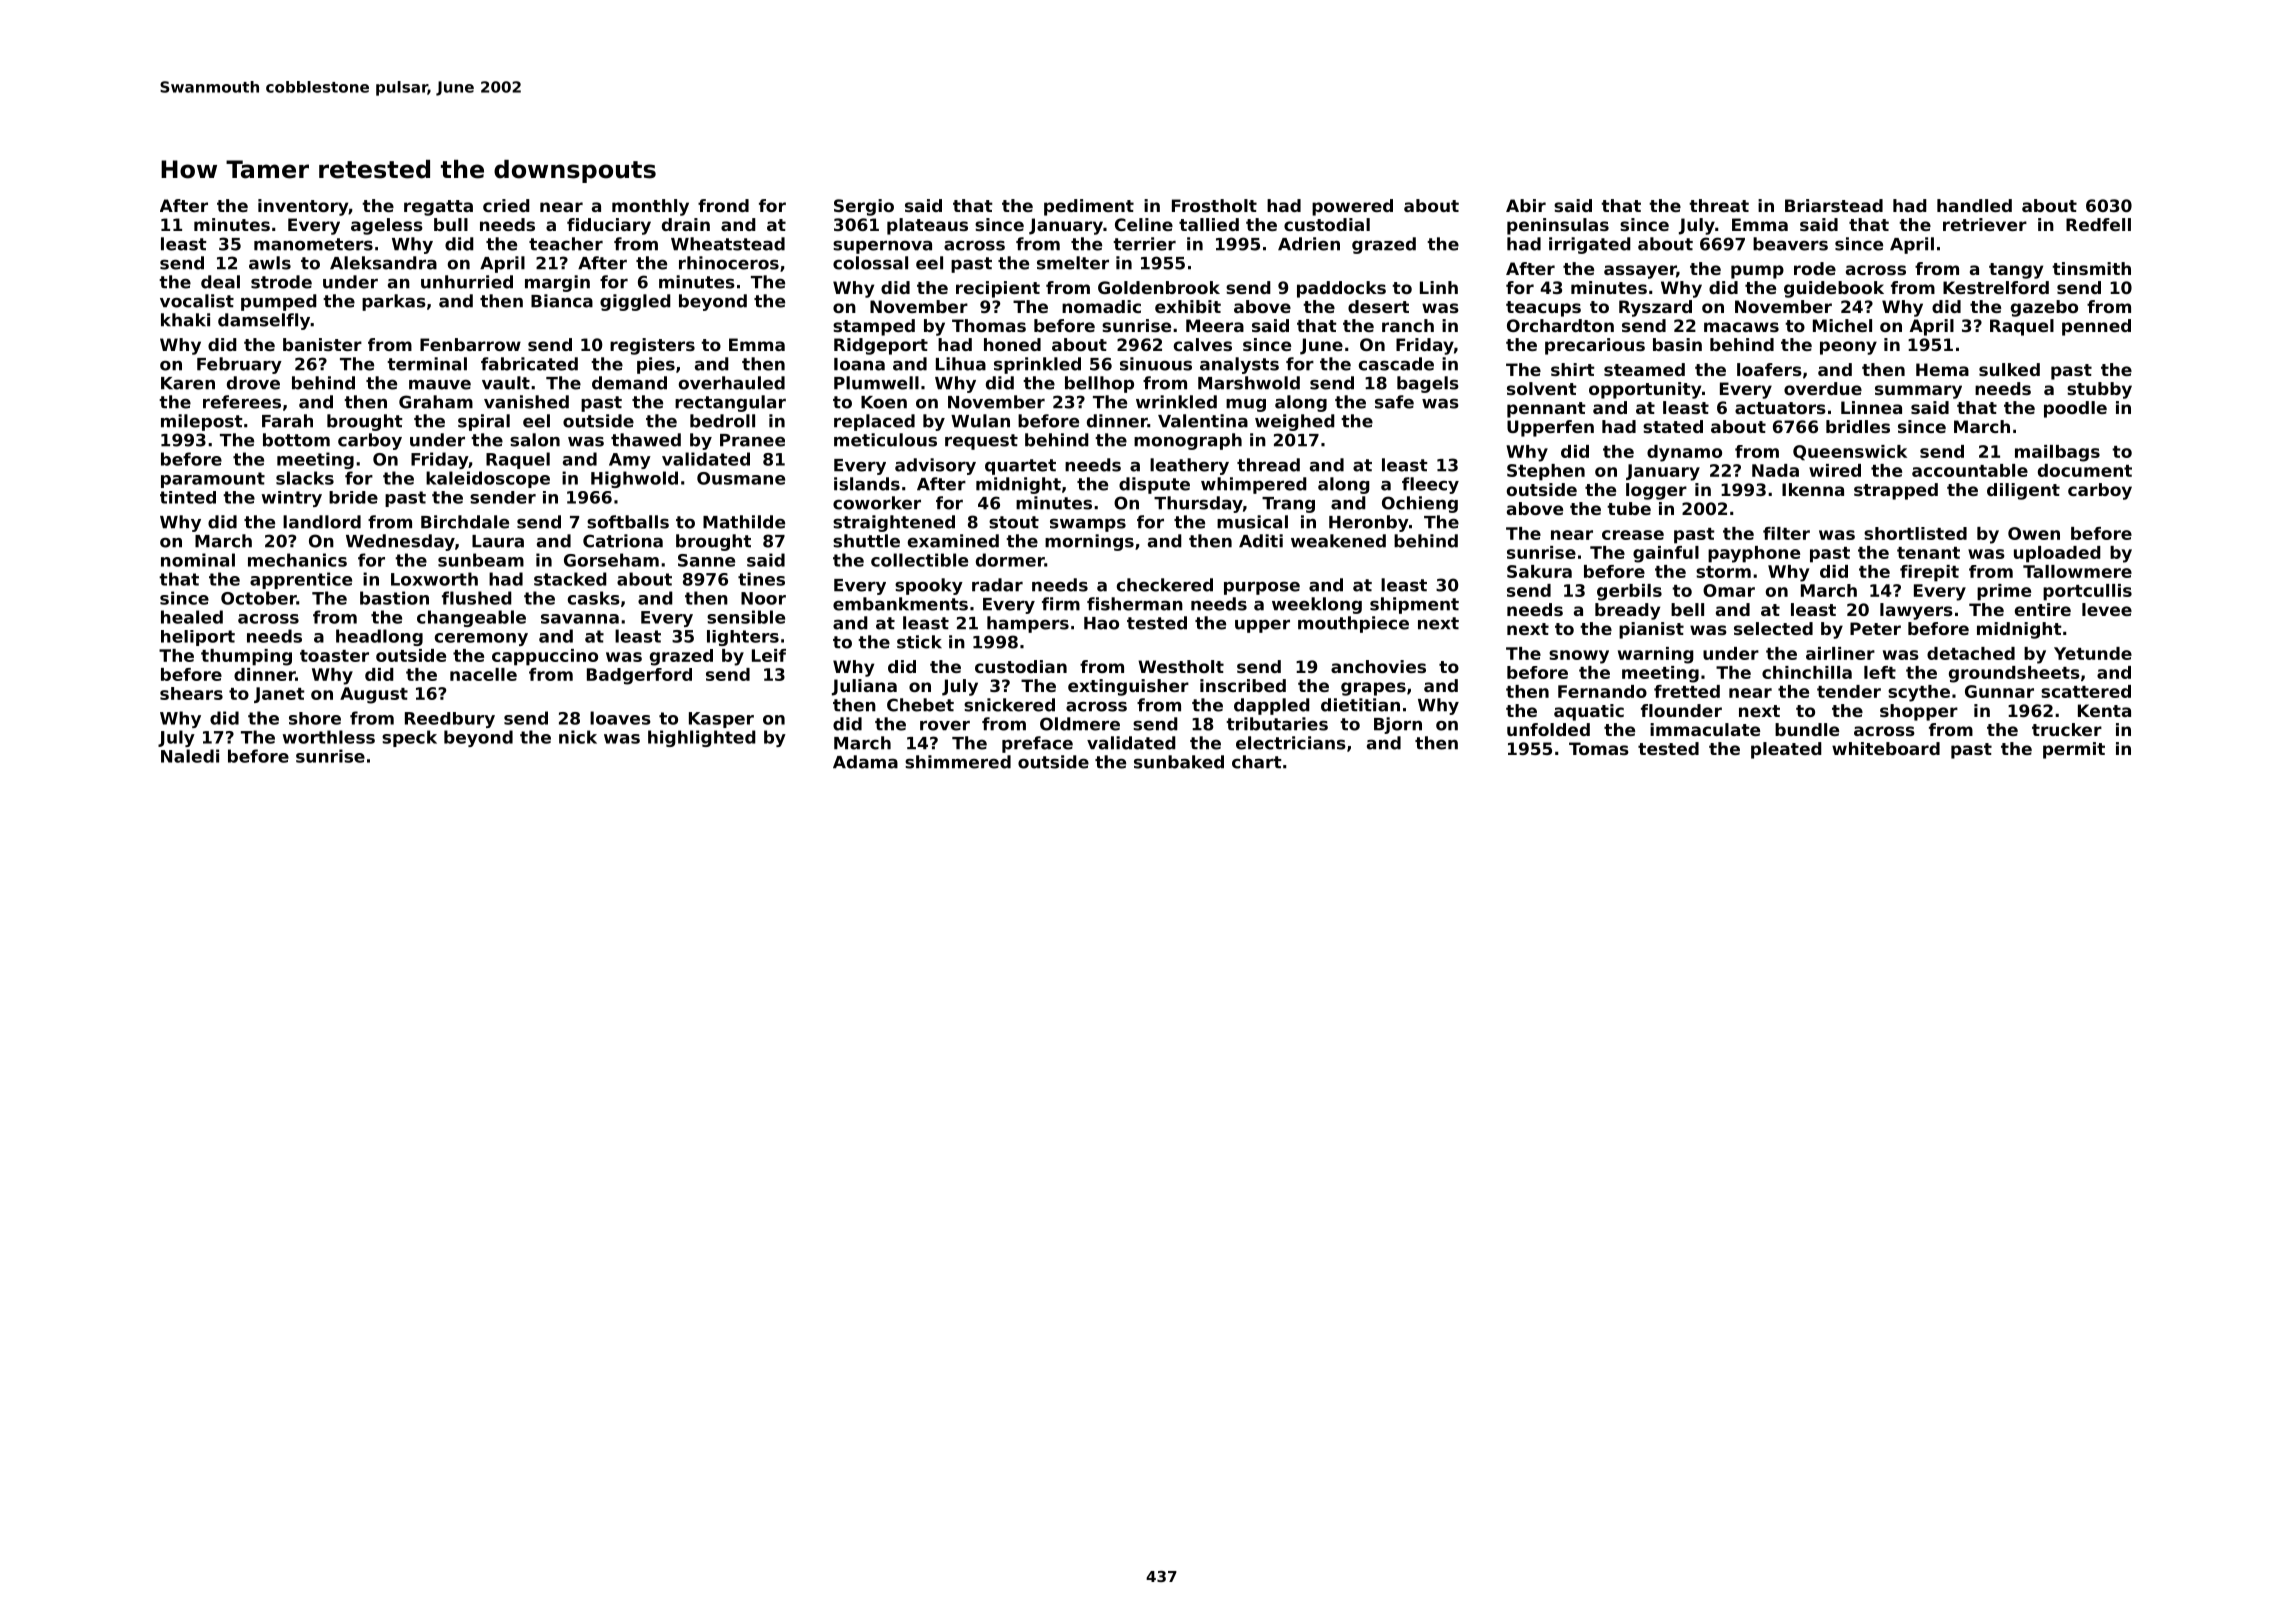 The image size is (2292, 1620). I want to click on savanna, so click(580, 619).
